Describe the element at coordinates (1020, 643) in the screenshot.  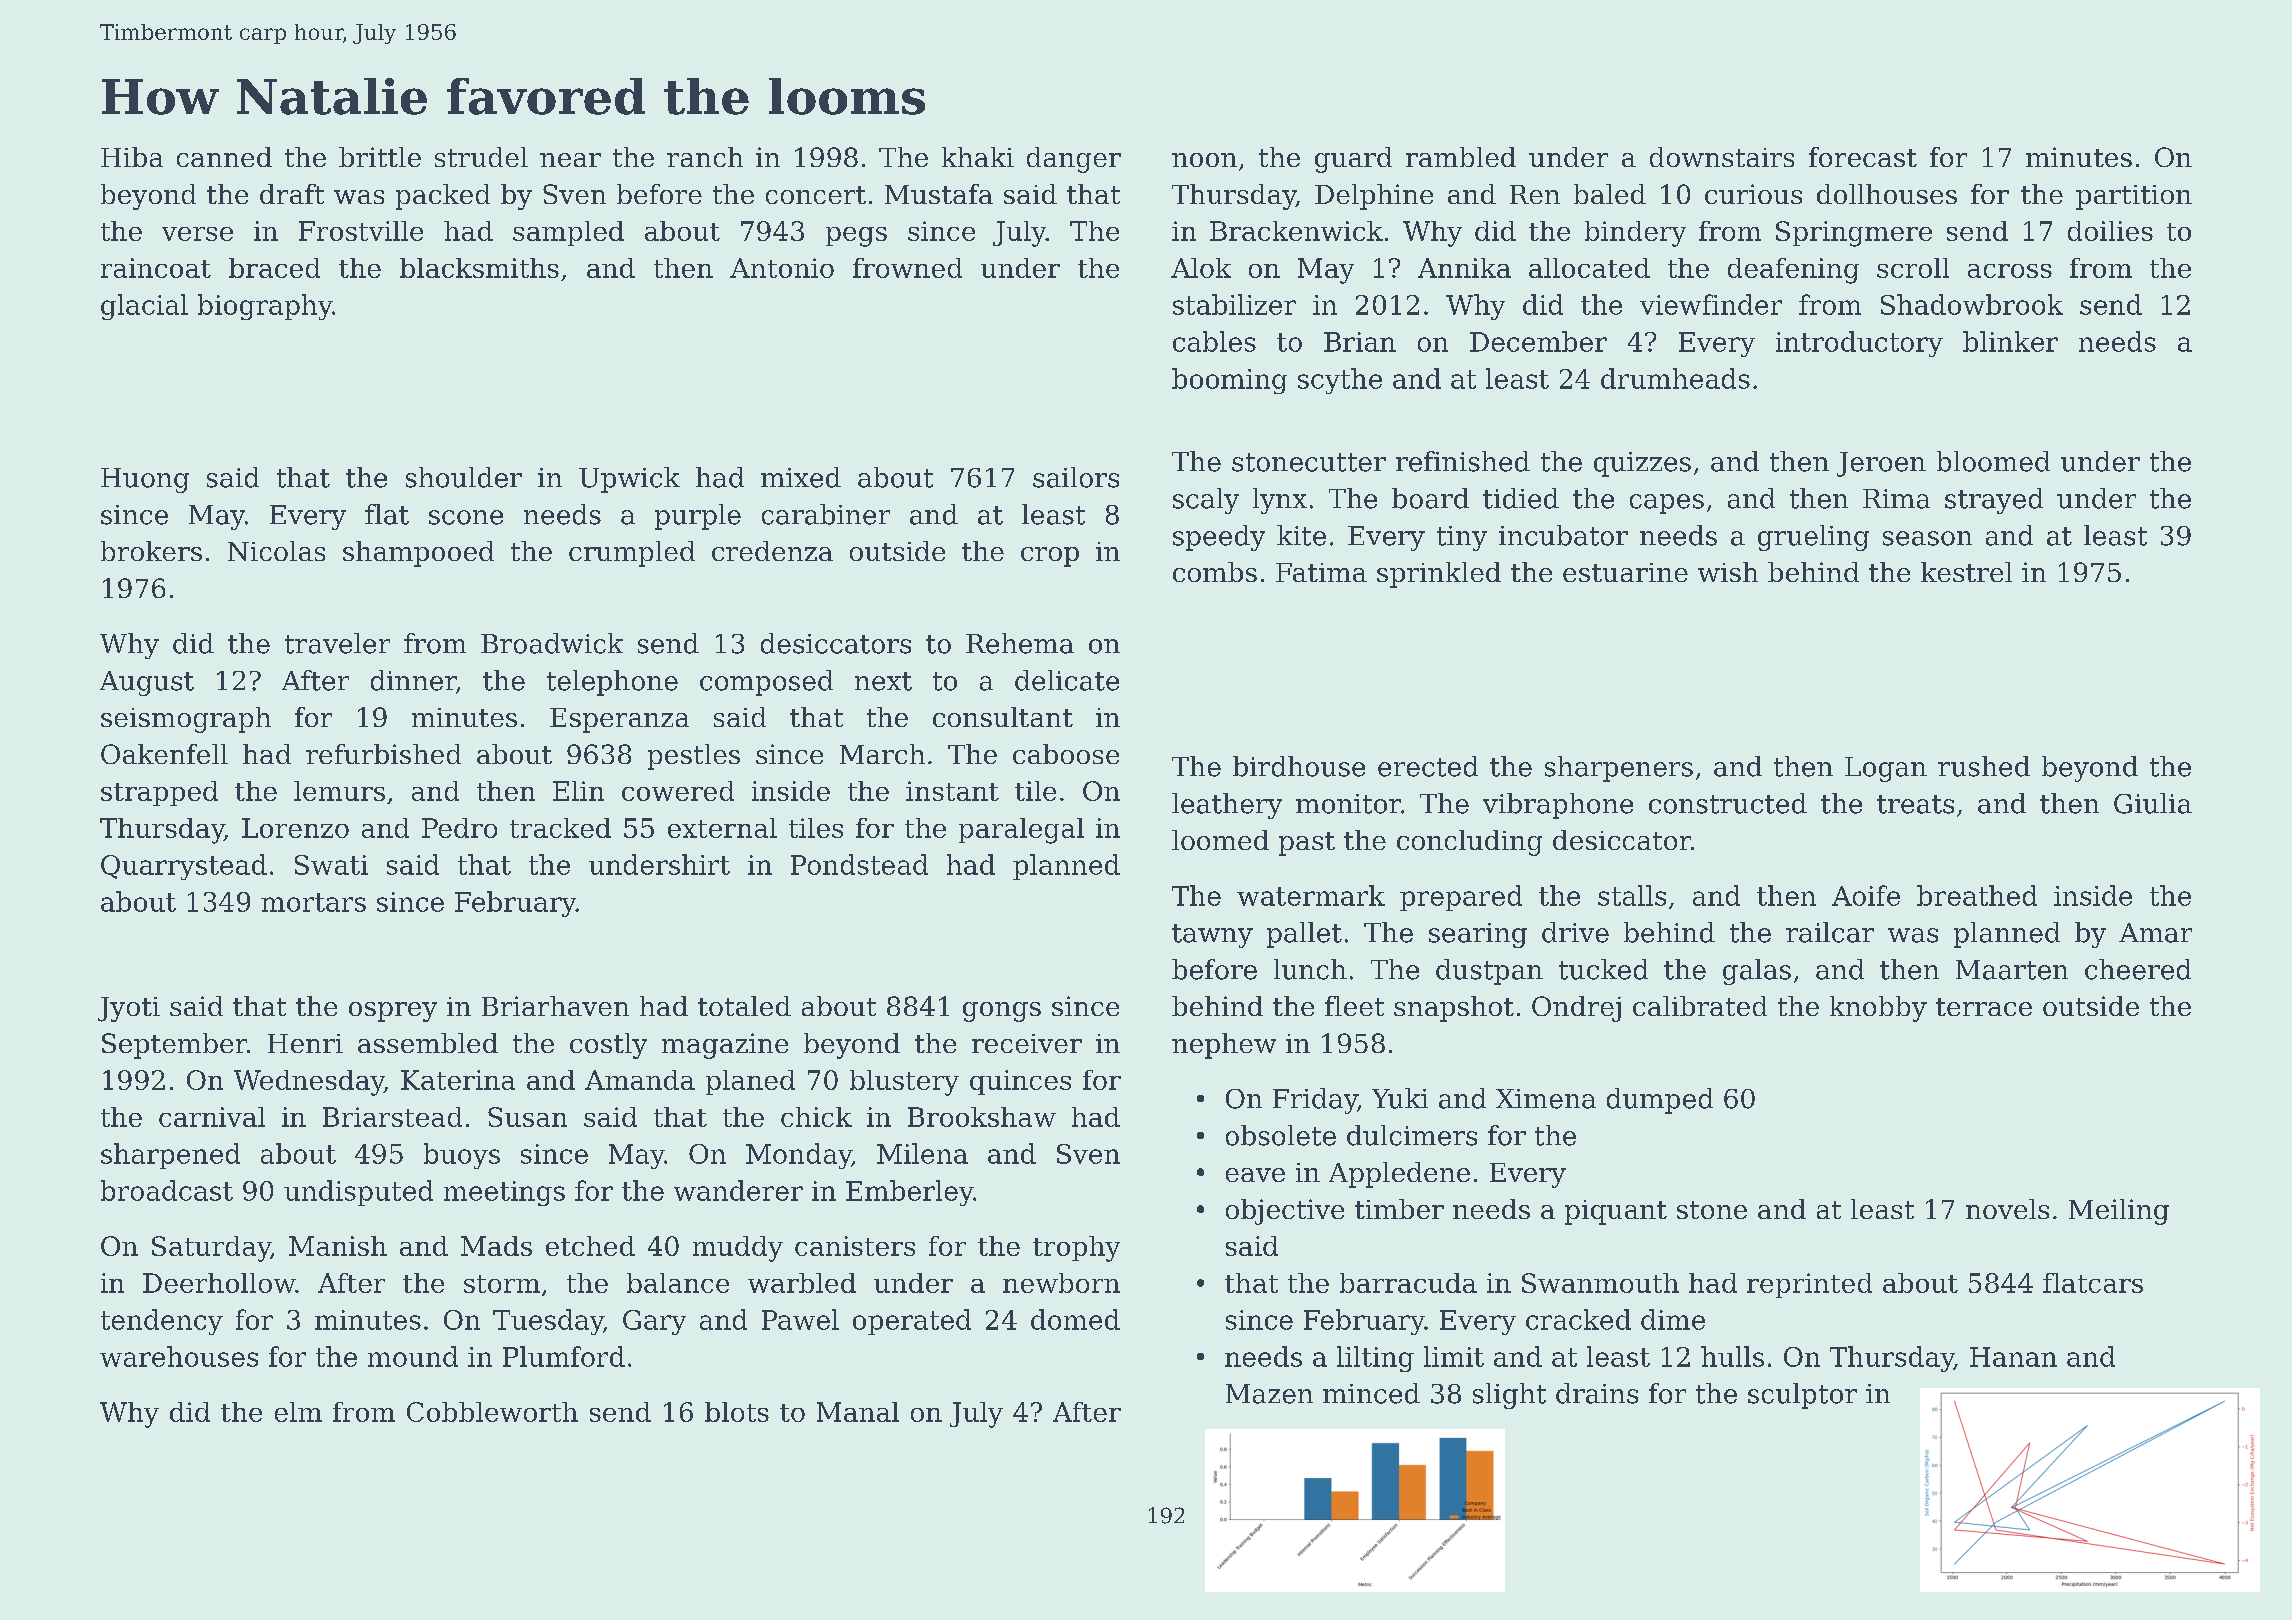
I see `Rehema` at that location.
